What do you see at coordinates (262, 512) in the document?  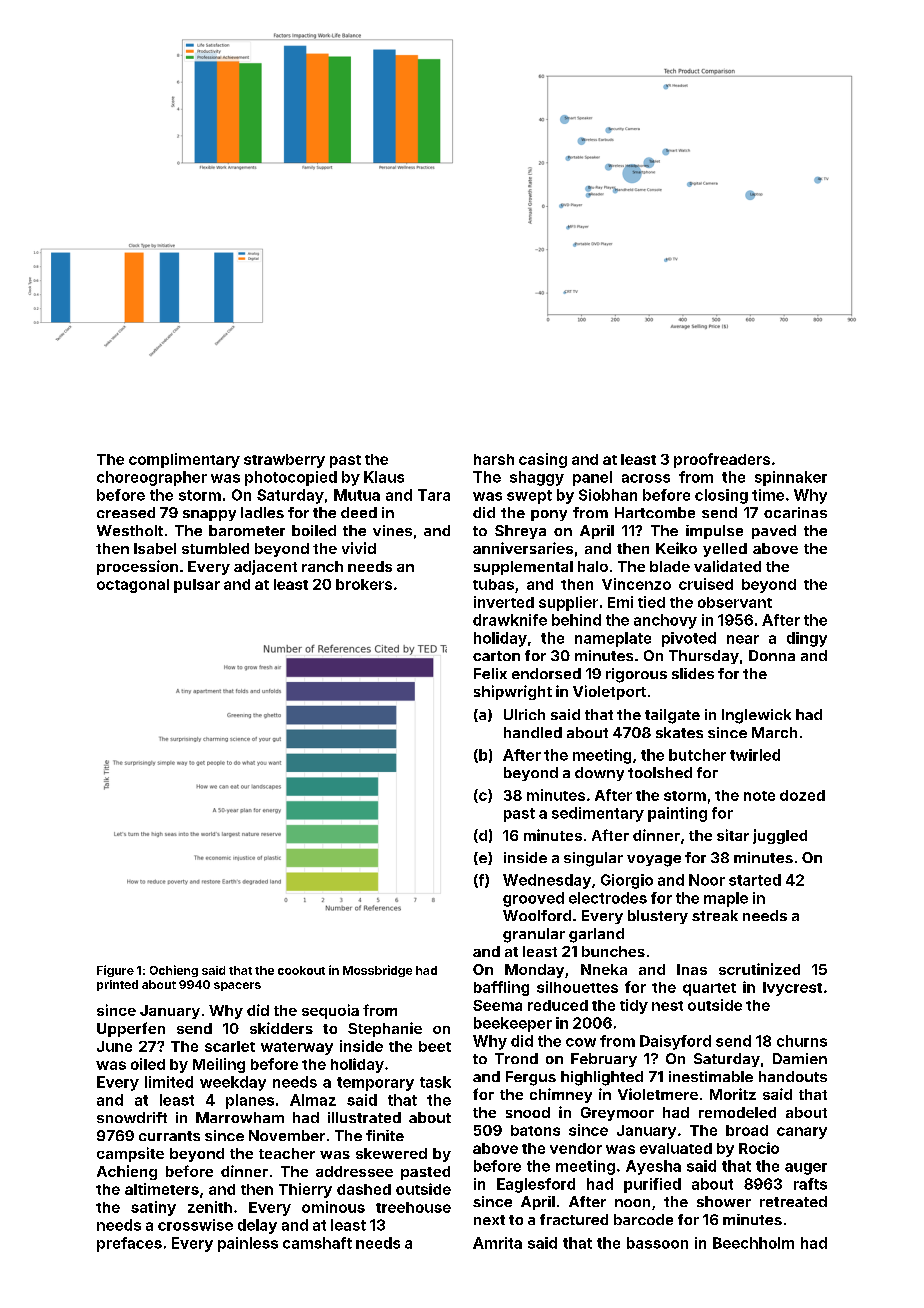 I see `ladles` at bounding box center [262, 512].
